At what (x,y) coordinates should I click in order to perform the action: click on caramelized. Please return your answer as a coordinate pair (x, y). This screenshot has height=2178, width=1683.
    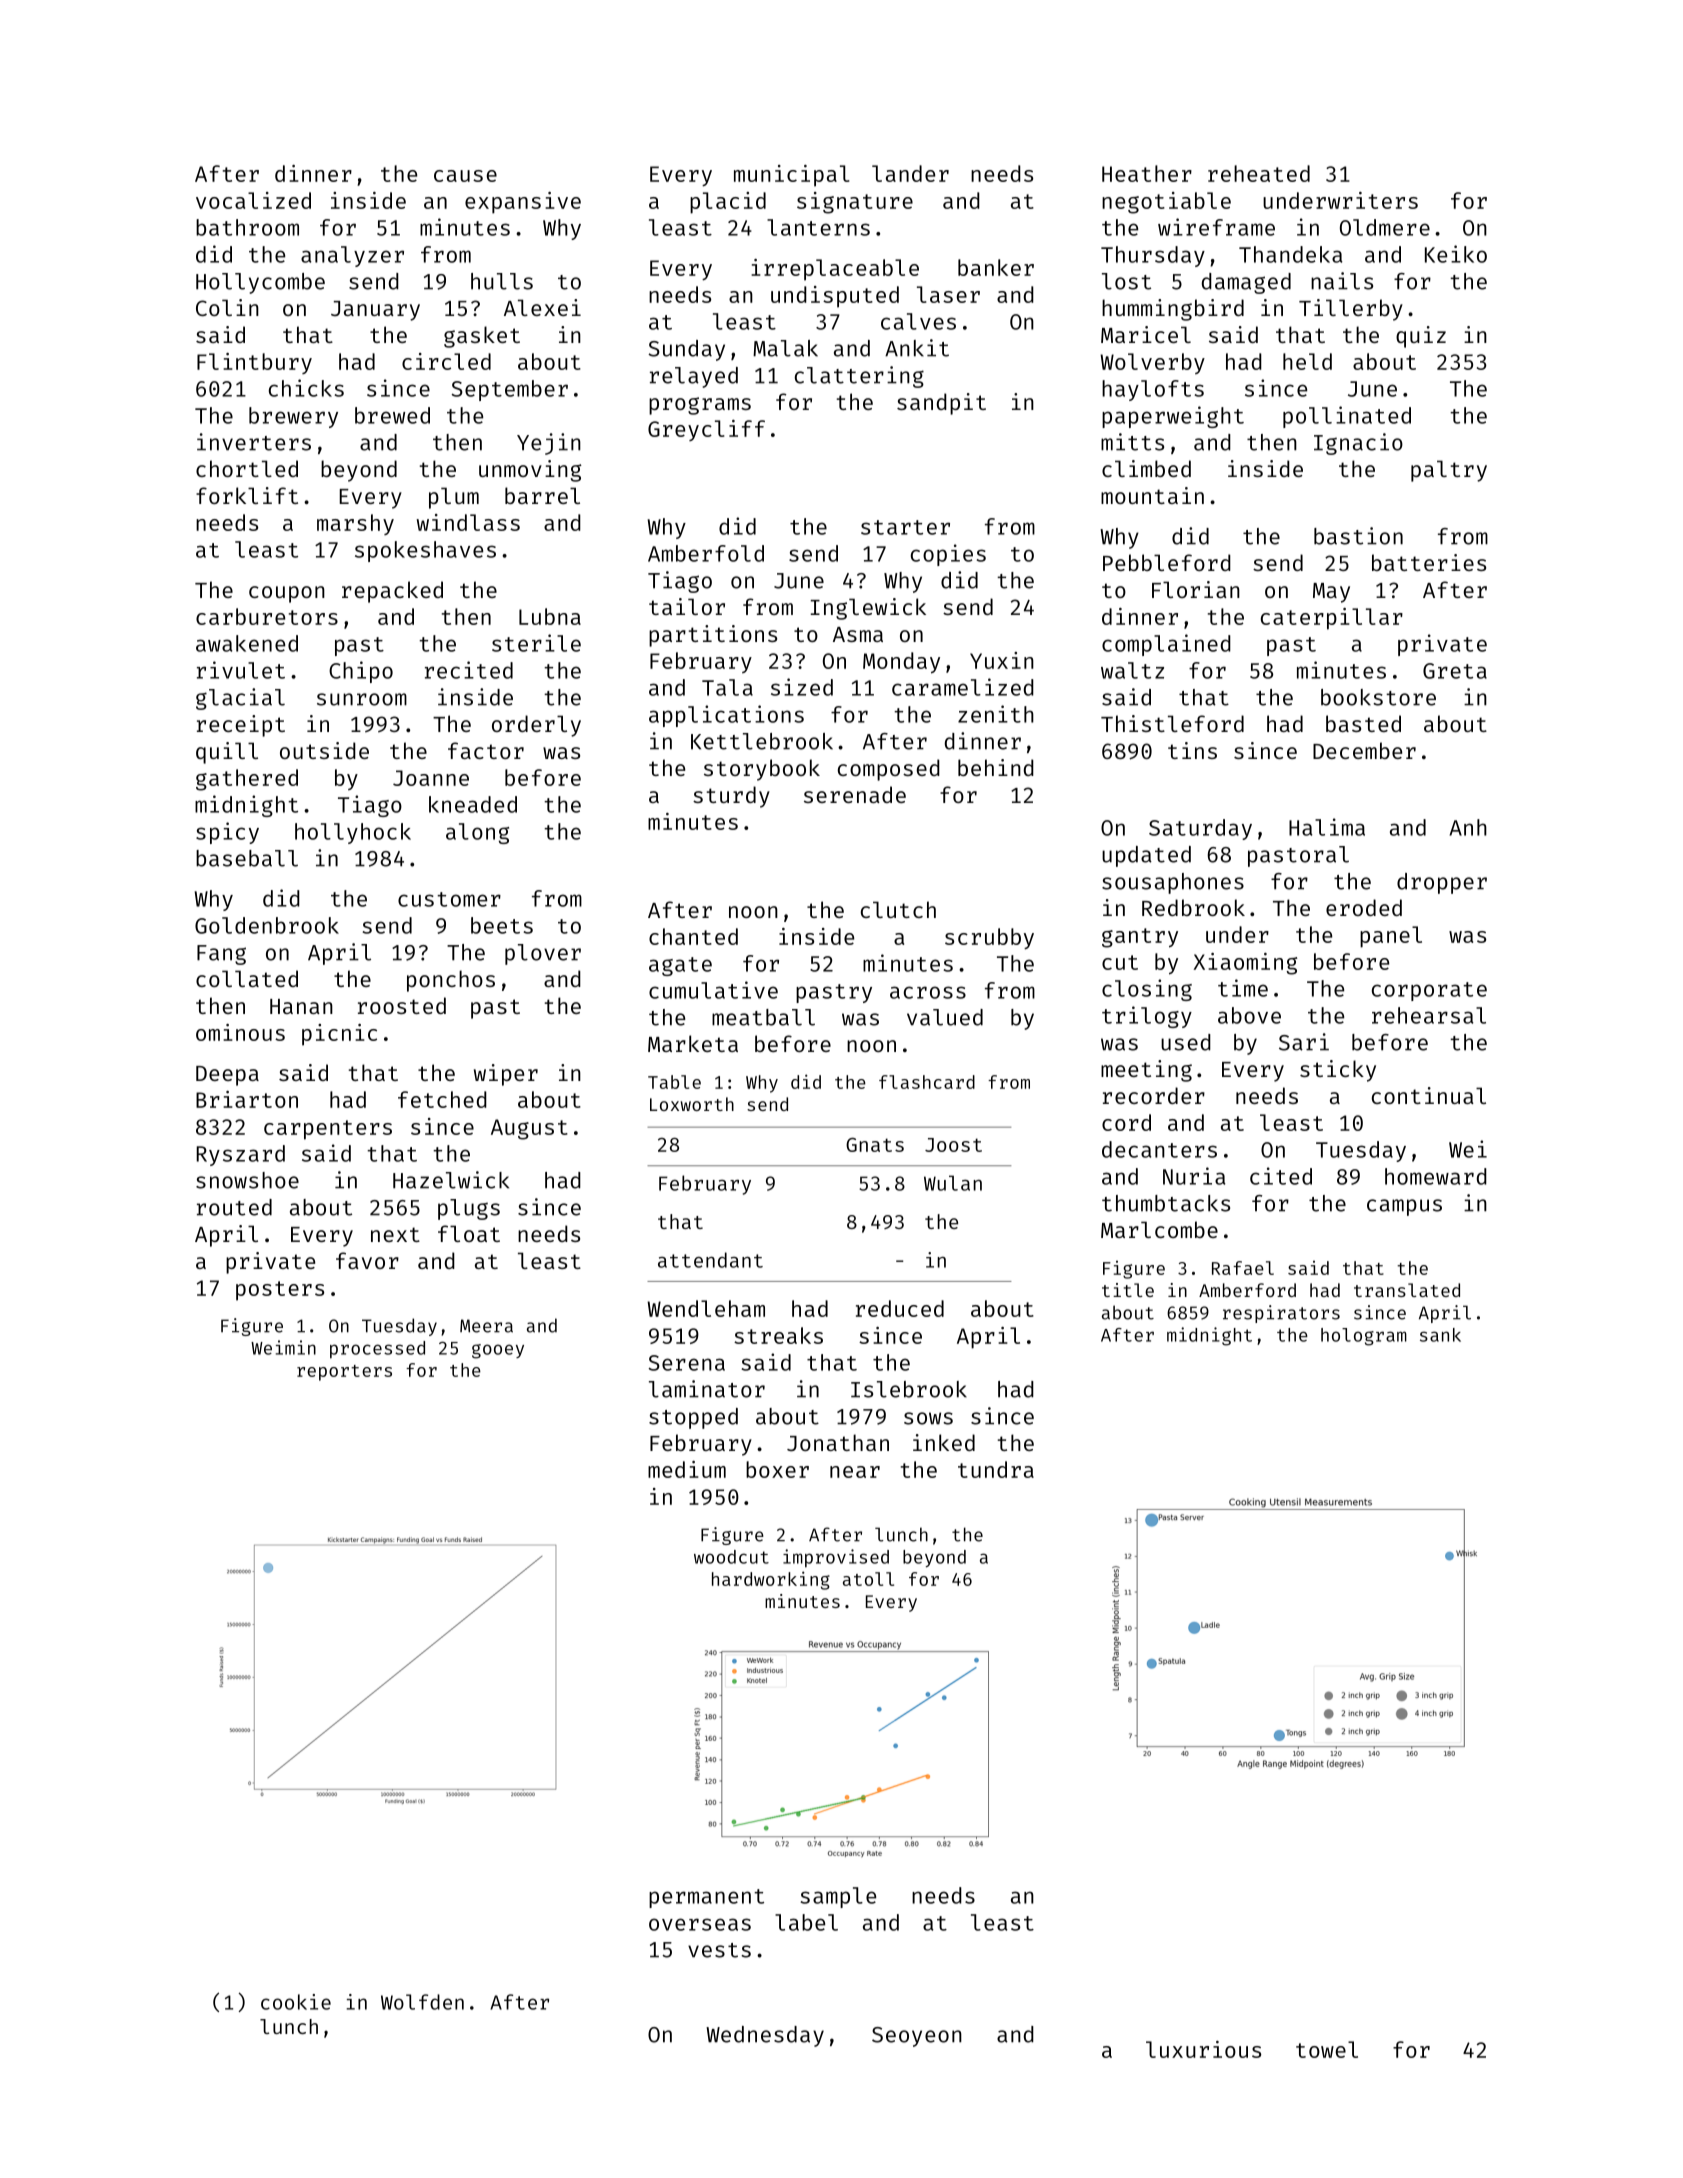
    Looking at the image, I should click on (963, 687).
